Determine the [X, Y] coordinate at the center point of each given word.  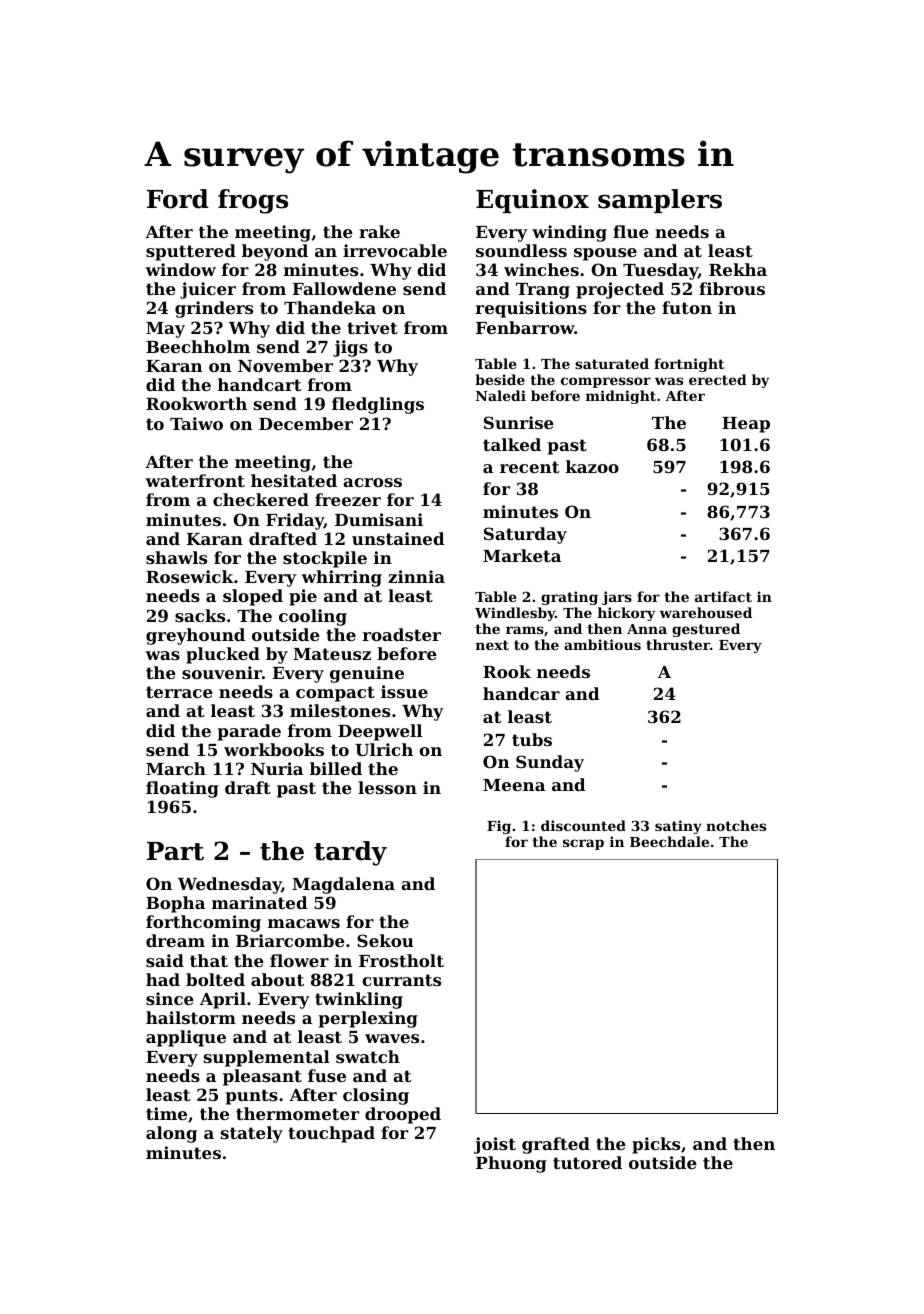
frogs [253, 201]
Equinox [532, 201]
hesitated [294, 480]
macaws [304, 923]
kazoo [592, 466]
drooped [403, 1115]
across [372, 482]
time [166, 1113]
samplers [660, 201]
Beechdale [669, 841]
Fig [499, 827]
